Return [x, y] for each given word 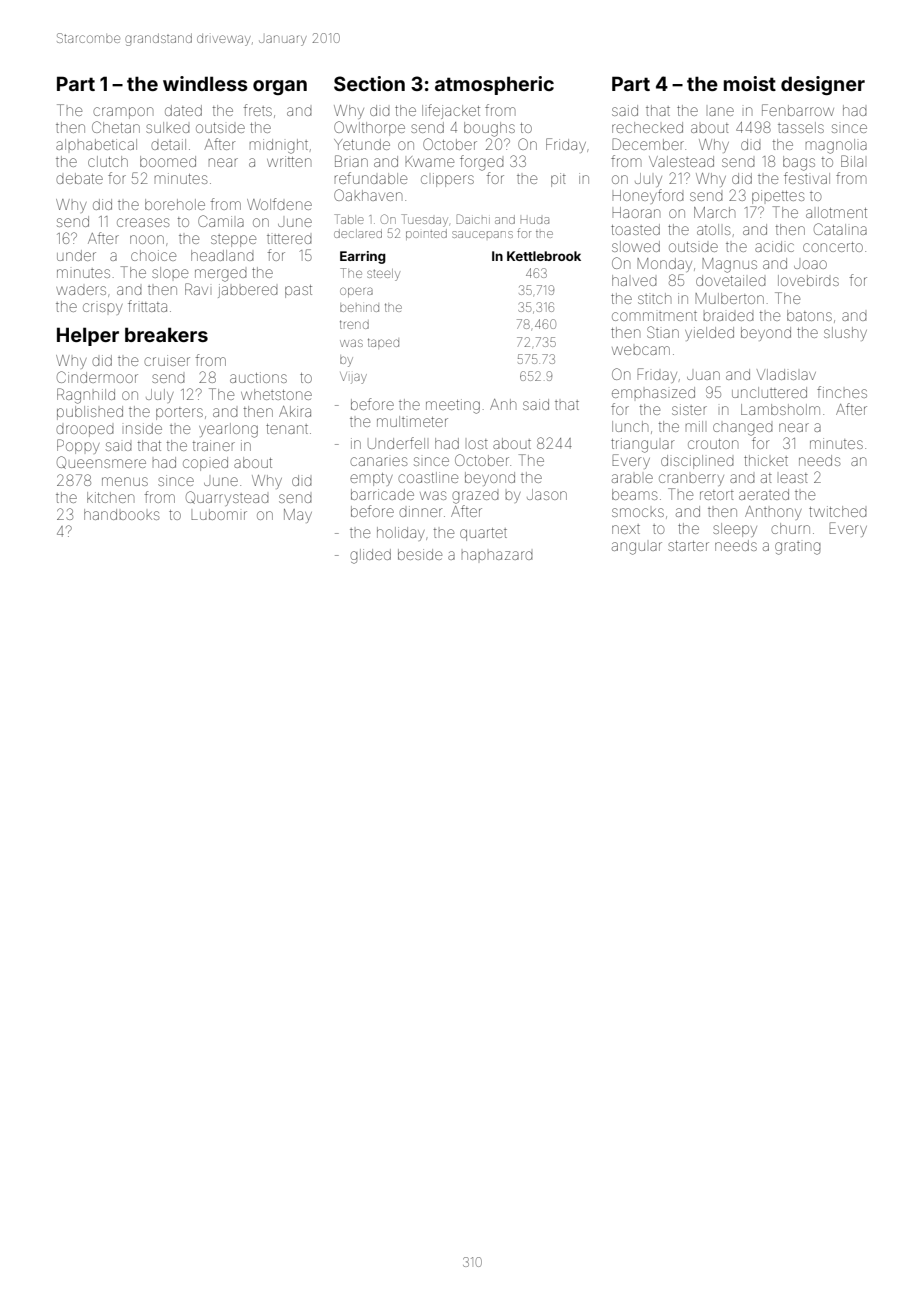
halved [634, 280]
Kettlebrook [544, 256]
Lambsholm [780, 409]
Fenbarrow [798, 110]
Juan [703, 375]
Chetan [116, 127]
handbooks [121, 514]
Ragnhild [86, 396]
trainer [214, 445]
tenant [287, 429]
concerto [833, 247]
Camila [221, 221]
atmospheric [494, 85]
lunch [630, 426]
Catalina [840, 229]
